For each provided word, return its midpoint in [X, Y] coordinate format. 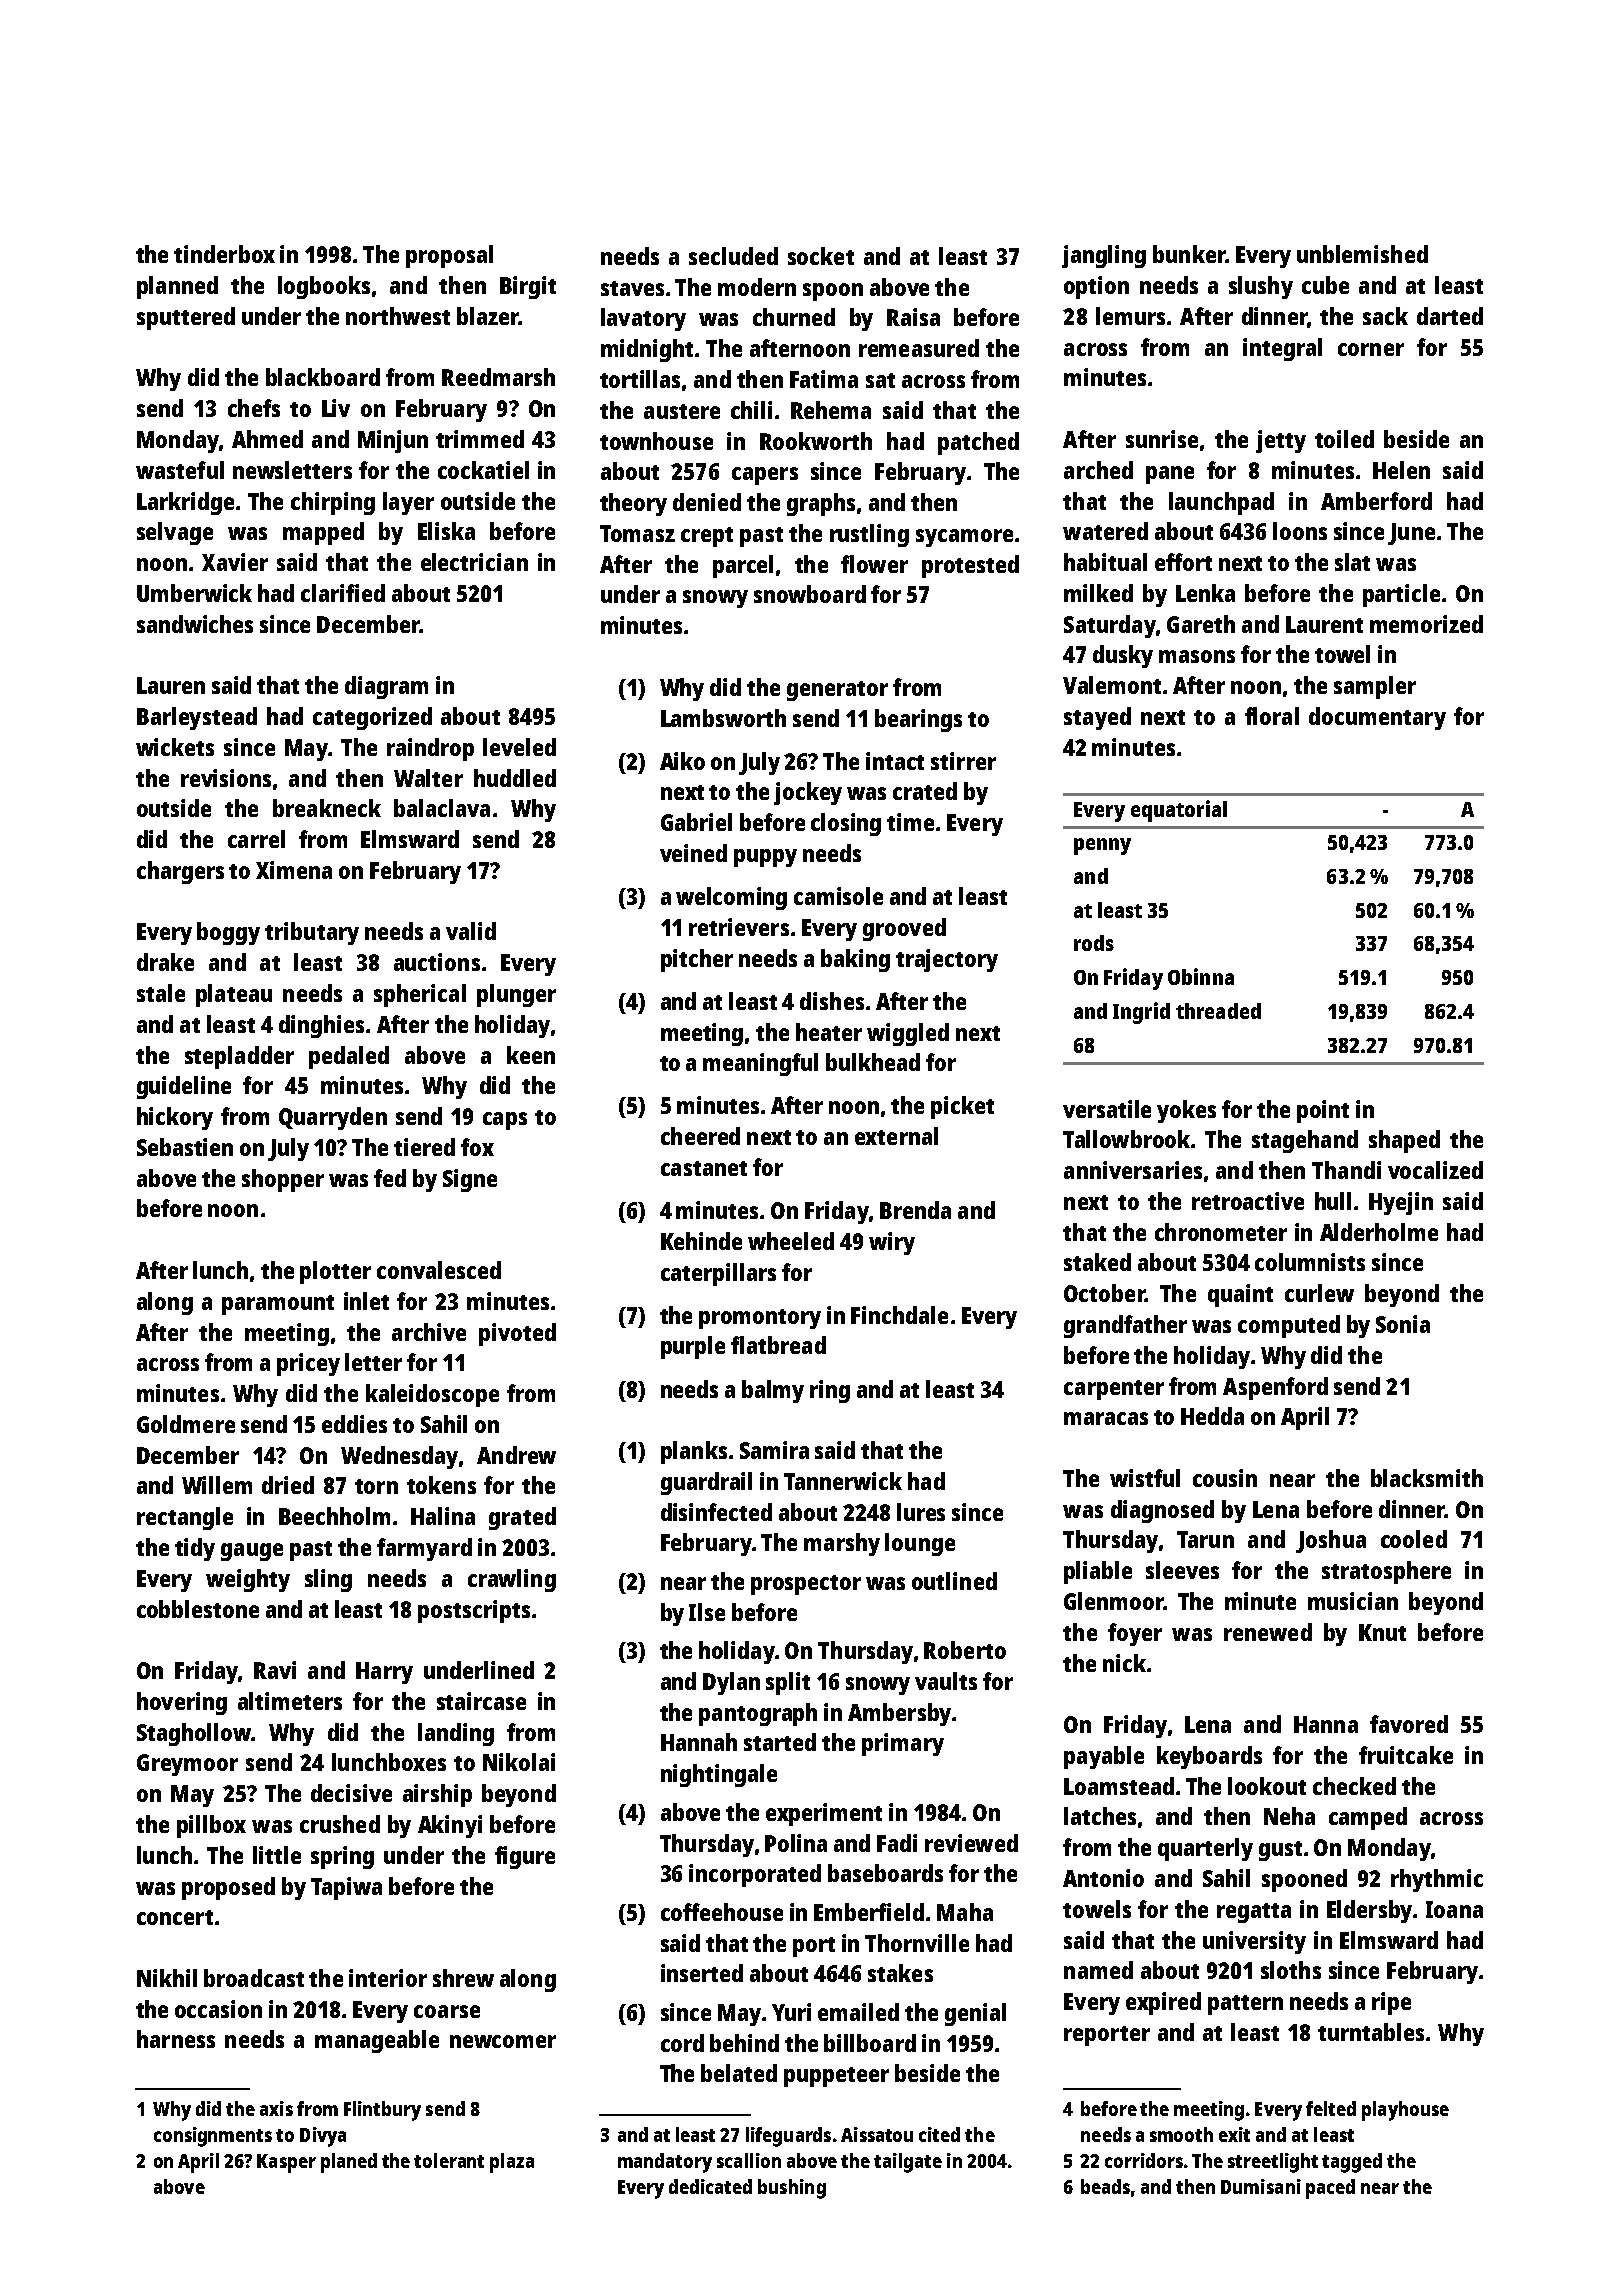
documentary [1377, 718]
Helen [1401, 470]
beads [1105, 2186]
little [277, 1855]
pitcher [697, 960]
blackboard [323, 377]
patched [978, 443]
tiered [424, 1147]
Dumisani [1261, 2186]
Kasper [286, 2163]
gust [1280, 1851]
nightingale [719, 1775]
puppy [765, 858]
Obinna [1201, 976]
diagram [386, 687]
